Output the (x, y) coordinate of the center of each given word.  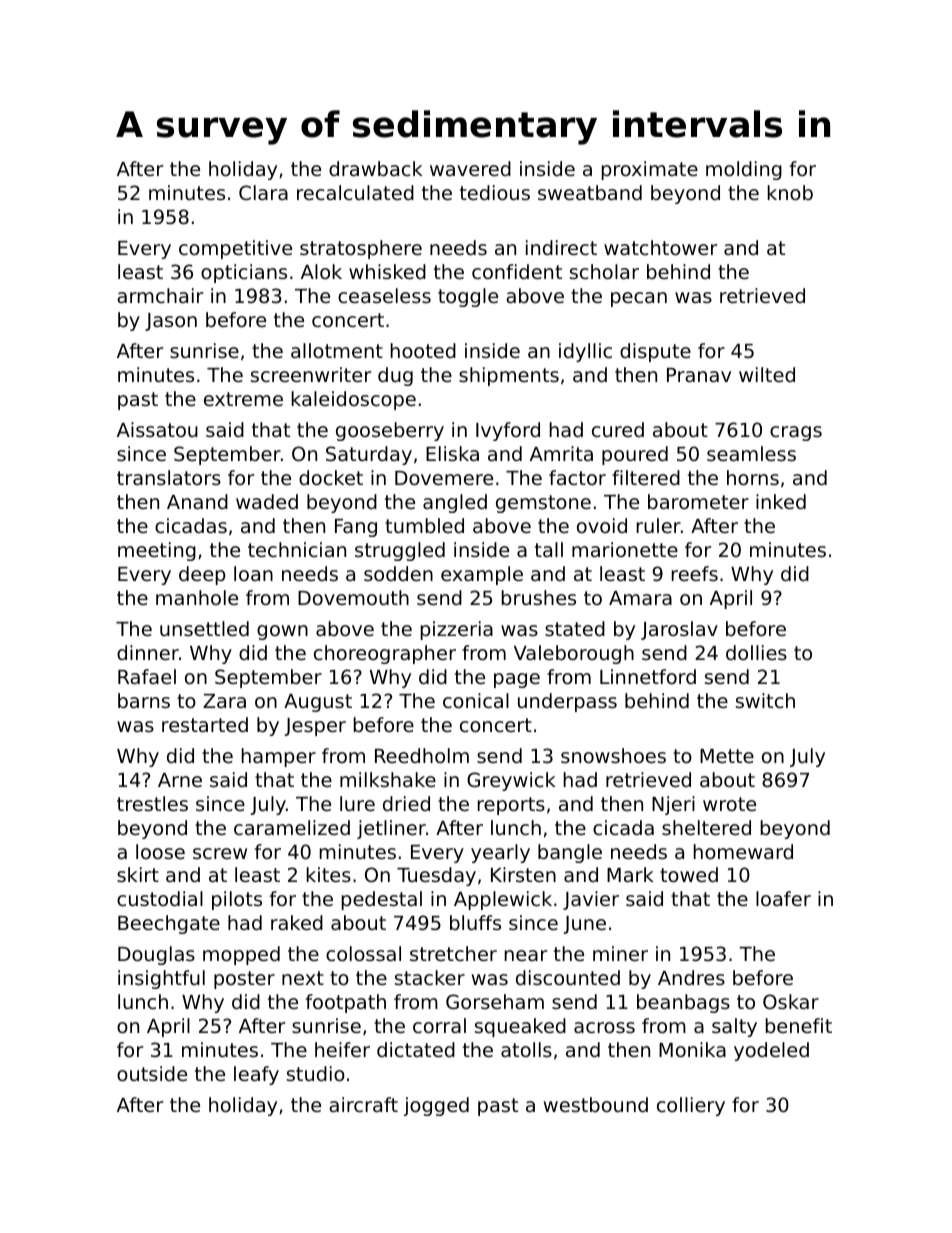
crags (796, 433)
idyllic (585, 352)
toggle (468, 297)
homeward (743, 851)
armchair (160, 295)
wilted (767, 374)
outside (152, 1073)
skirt (138, 874)
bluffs (475, 922)
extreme (243, 399)
